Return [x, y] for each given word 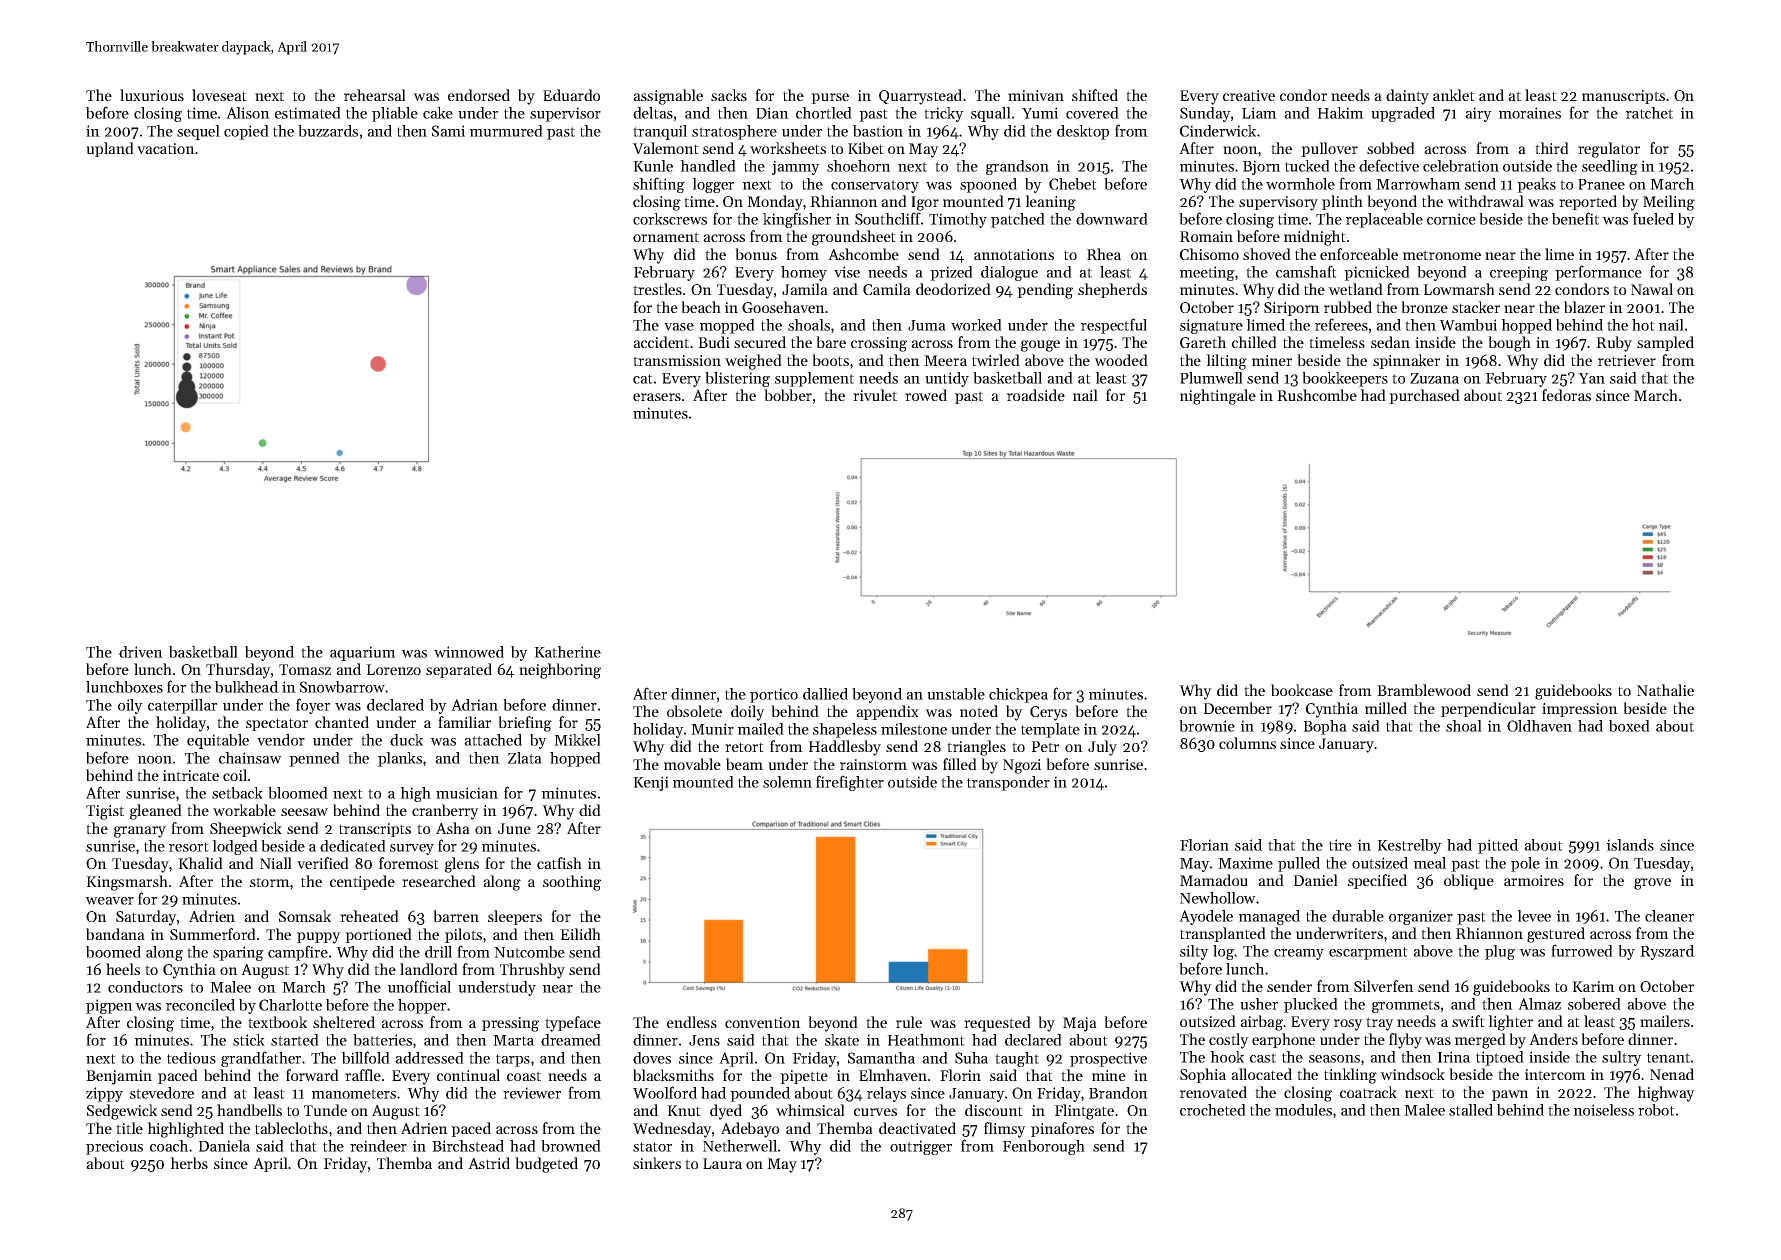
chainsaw [250, 758]
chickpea [1018, 695]
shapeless [845, 730]
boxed [1629, 726]
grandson [1017, 167]
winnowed [469, 652]
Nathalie [1665, 690]
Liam [1259, 113]
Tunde [325, 1110]
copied [246, 132]
